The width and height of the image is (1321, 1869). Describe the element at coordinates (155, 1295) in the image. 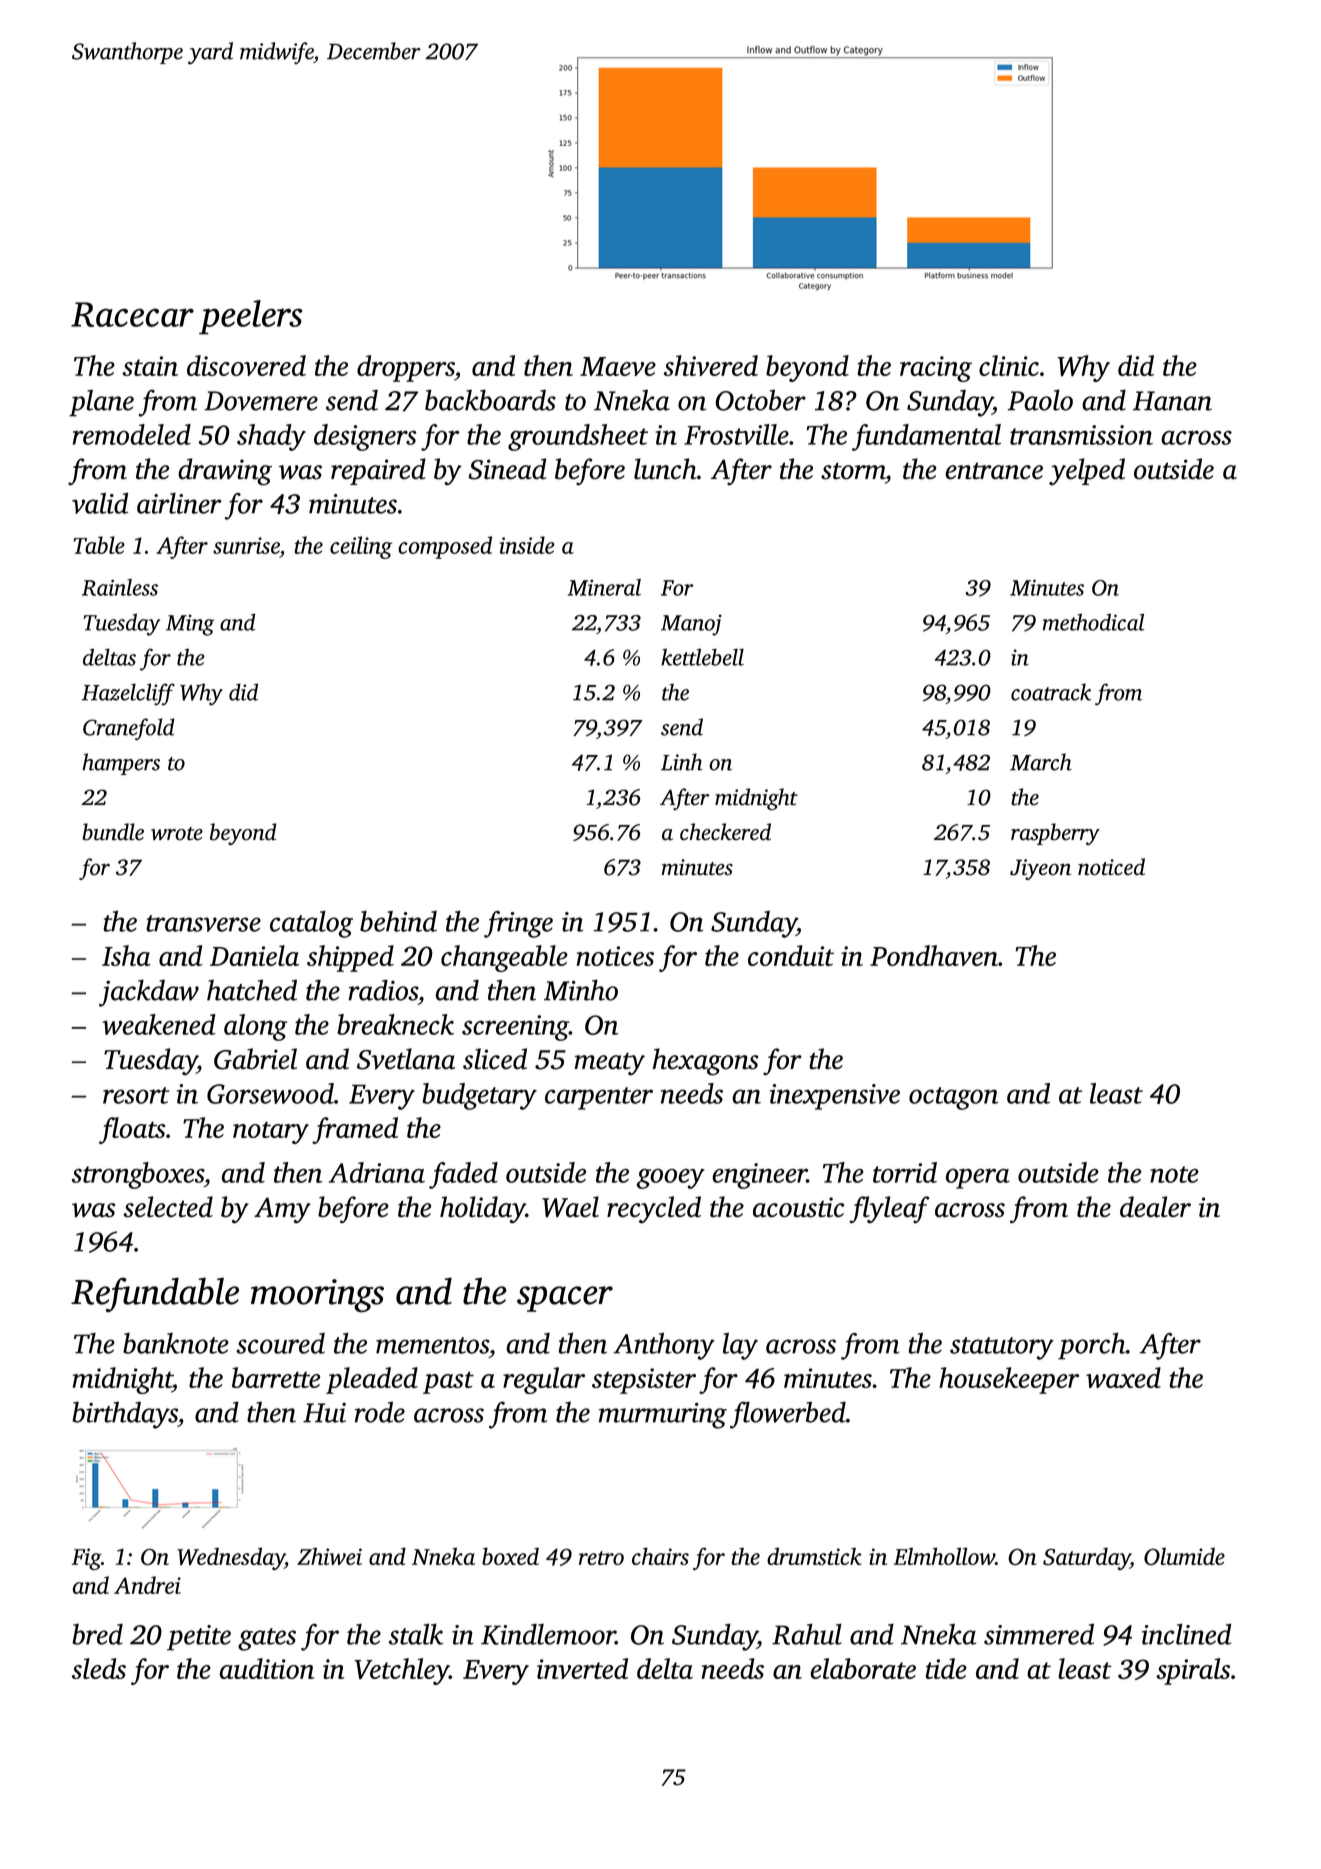

I see `Refundable` at that location.
